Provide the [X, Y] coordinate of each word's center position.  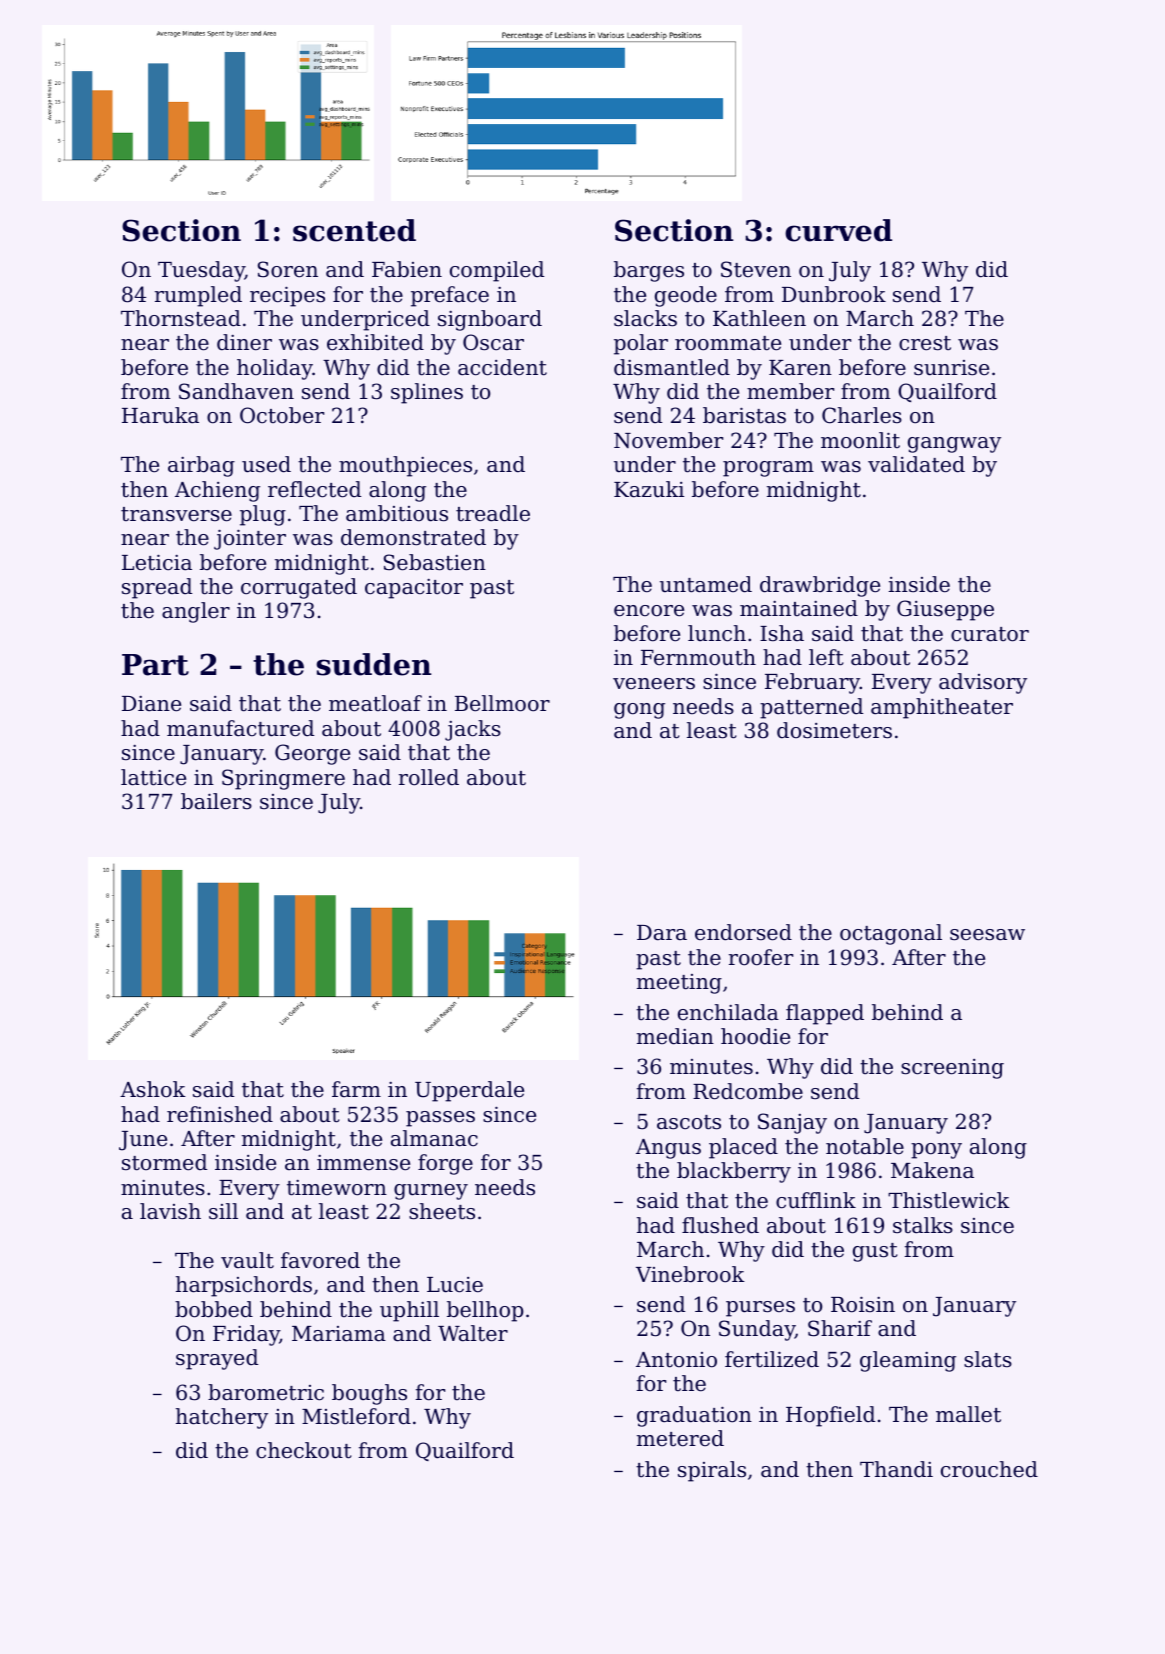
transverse [176, 514]
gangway [954, 445]
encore [649, 611]
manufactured [240, 728]
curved [838, 230]
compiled [497, 271]
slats [988, 1359]
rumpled [198, 296]
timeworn [337, 1187]
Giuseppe [945, 610]
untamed [706, 584]
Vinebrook [690, 1274]
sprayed [217, 1359]
